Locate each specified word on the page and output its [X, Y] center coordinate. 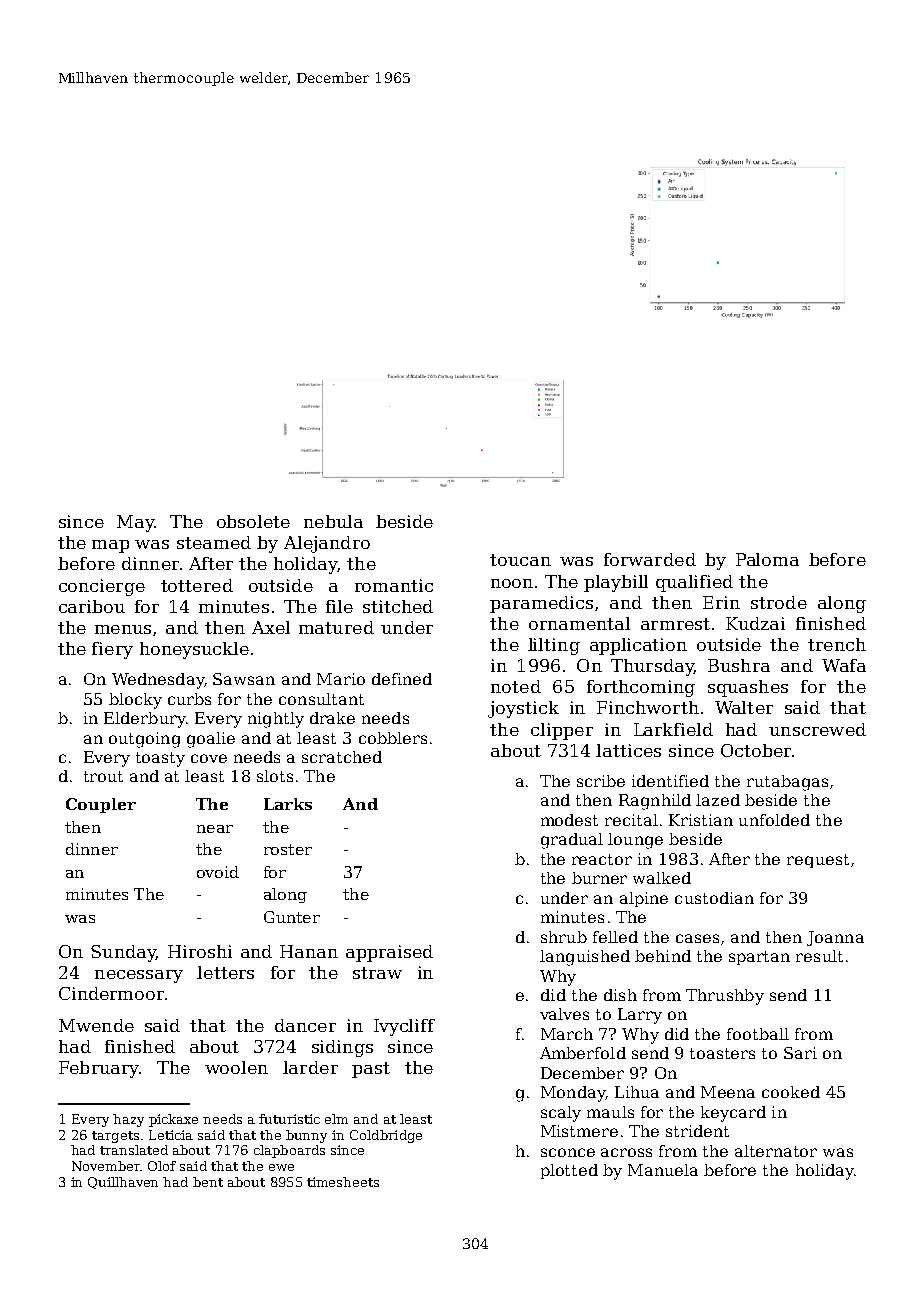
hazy [128, 1120]
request [818, 861]
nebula [333, 521]
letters [225, 972]
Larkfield [673, 729]
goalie [211, 740]
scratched [342, 757]
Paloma [767, 559]
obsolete [253, 521]
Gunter [292, 917]
